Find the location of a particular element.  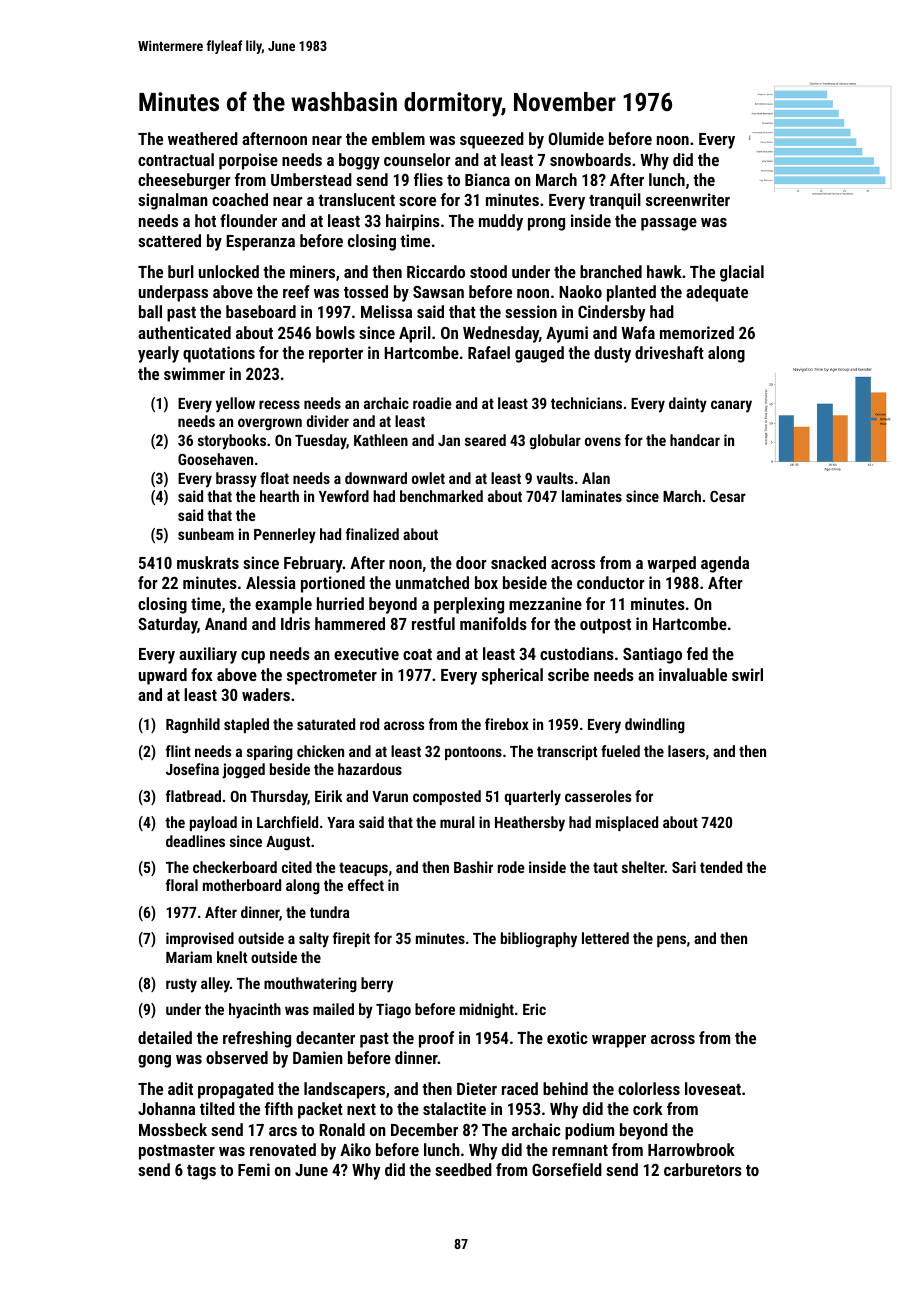

warped is located at coordinates (671, 564).
